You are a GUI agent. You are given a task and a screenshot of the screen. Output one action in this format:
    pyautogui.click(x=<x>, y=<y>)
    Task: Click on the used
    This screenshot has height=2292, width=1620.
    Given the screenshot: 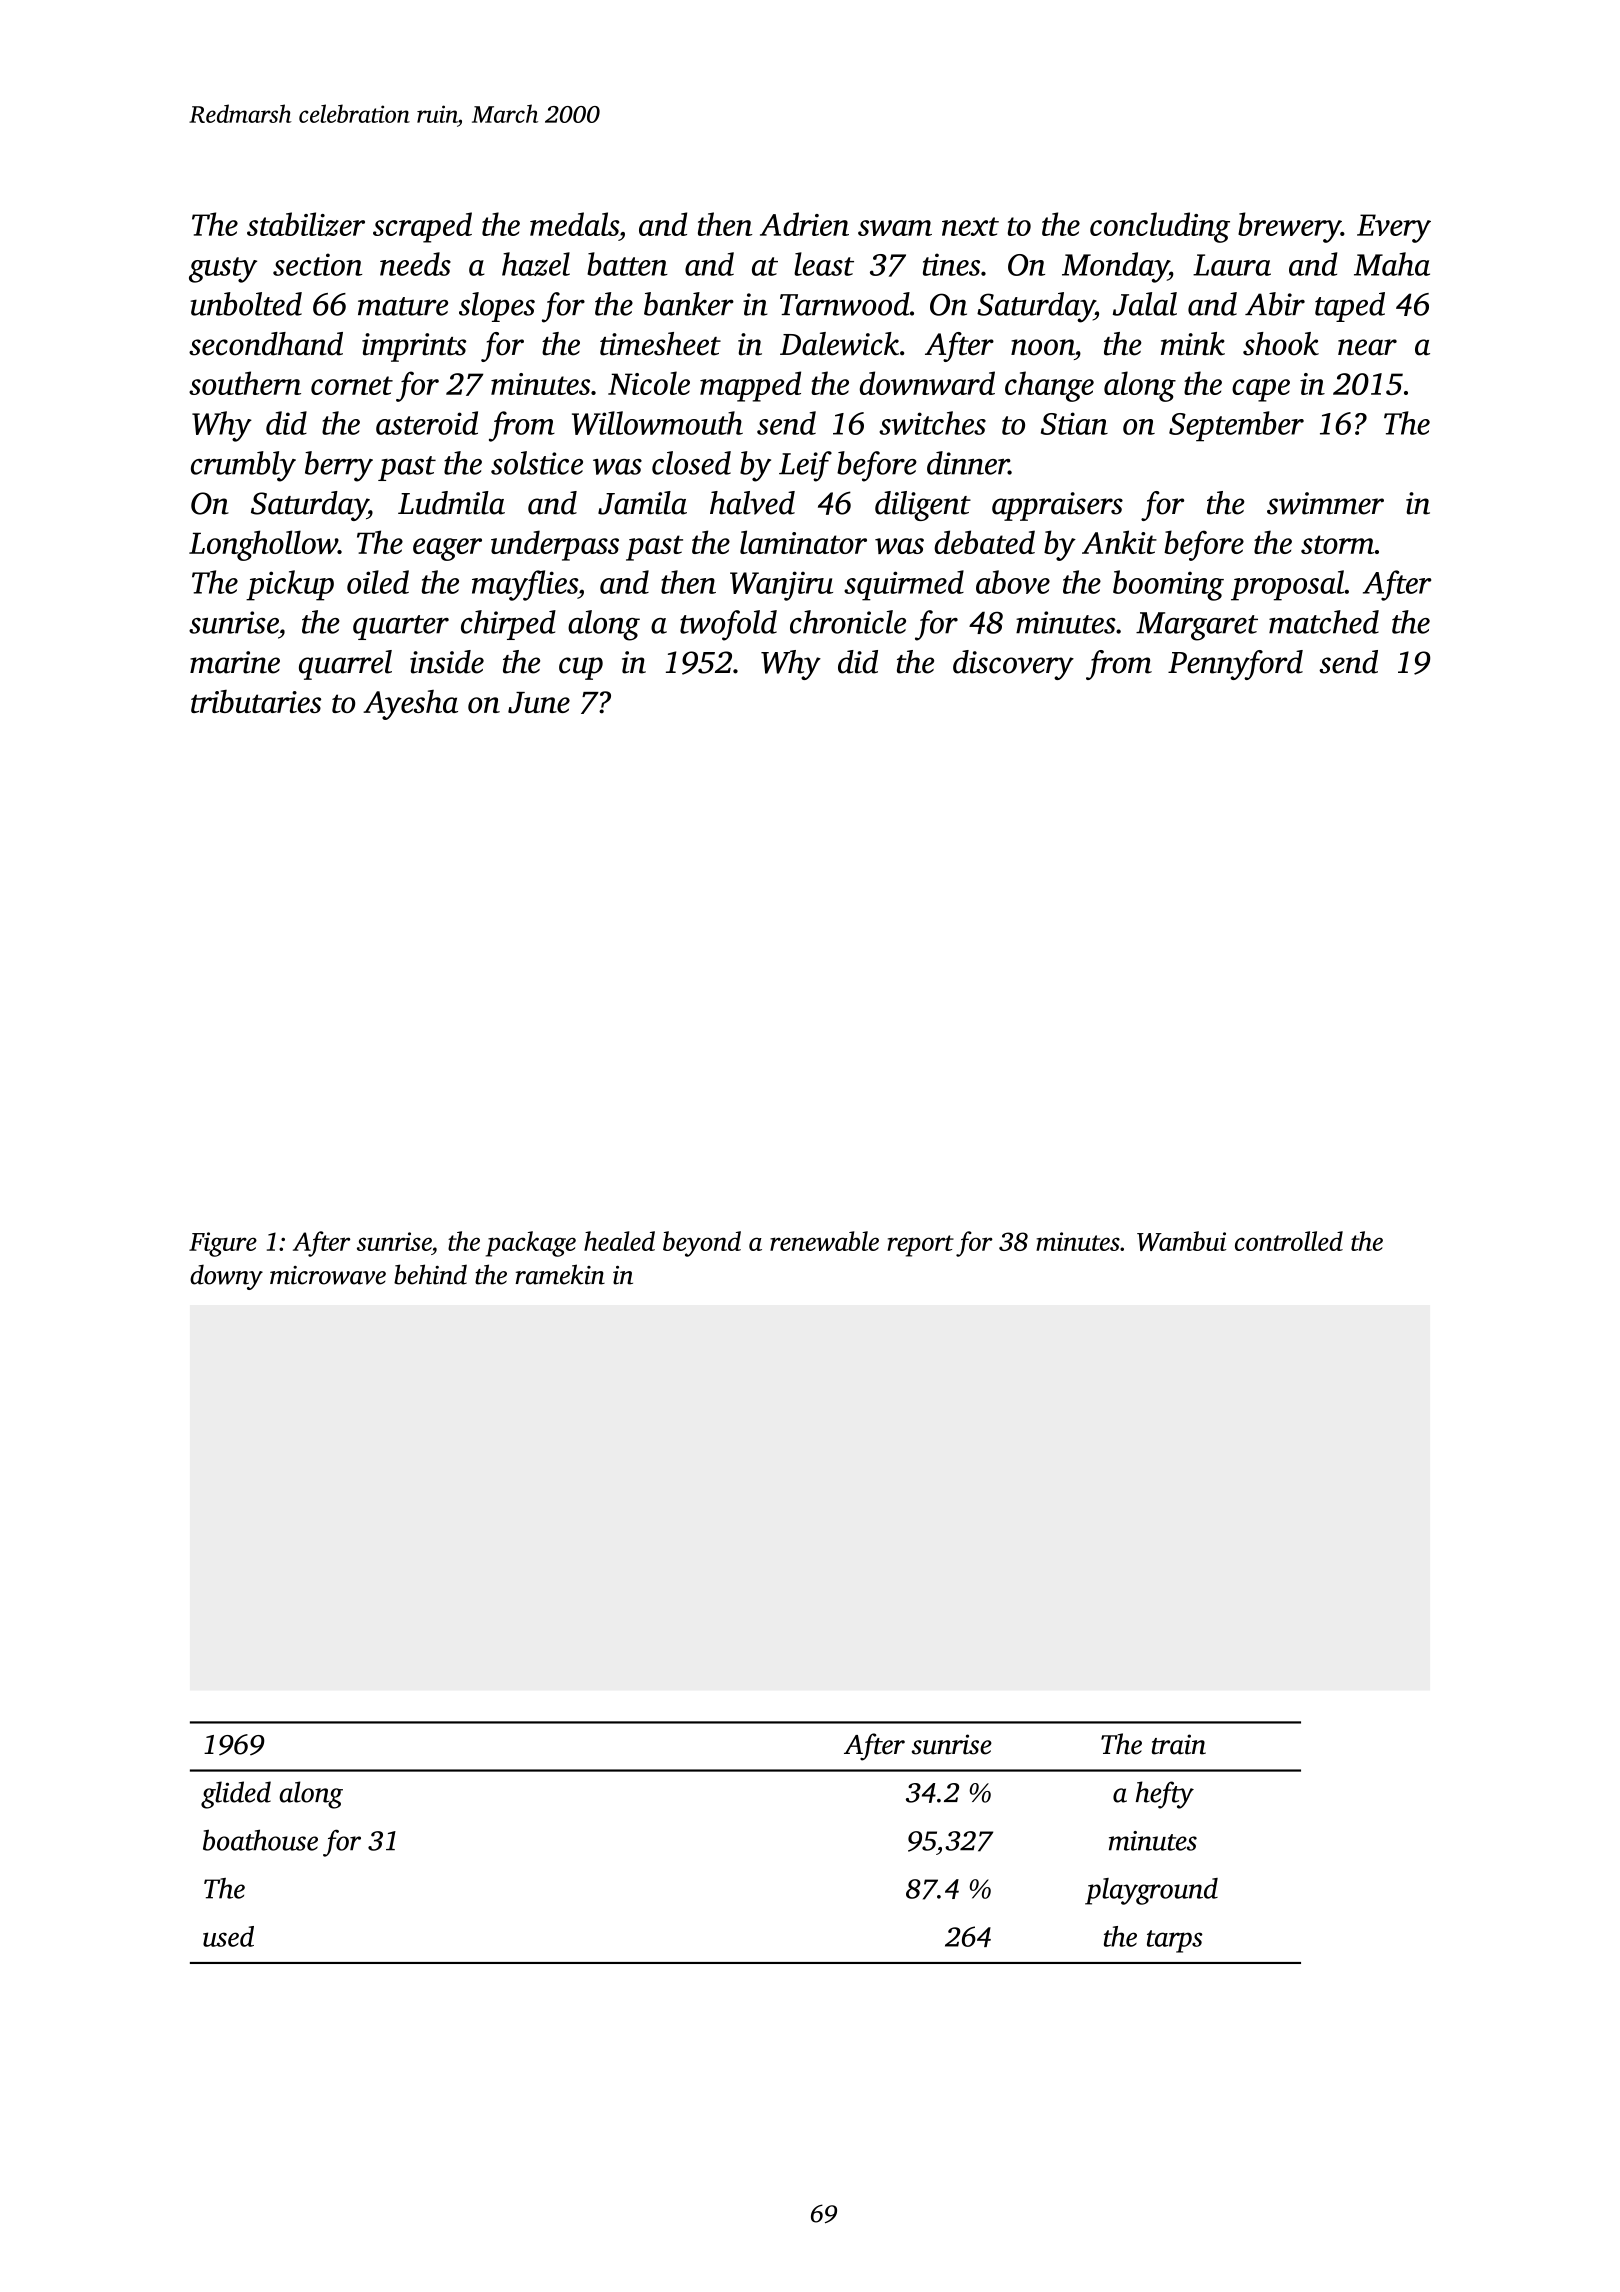 What is the action you would take?
    pyautogui.click(x=228, y=1936)
